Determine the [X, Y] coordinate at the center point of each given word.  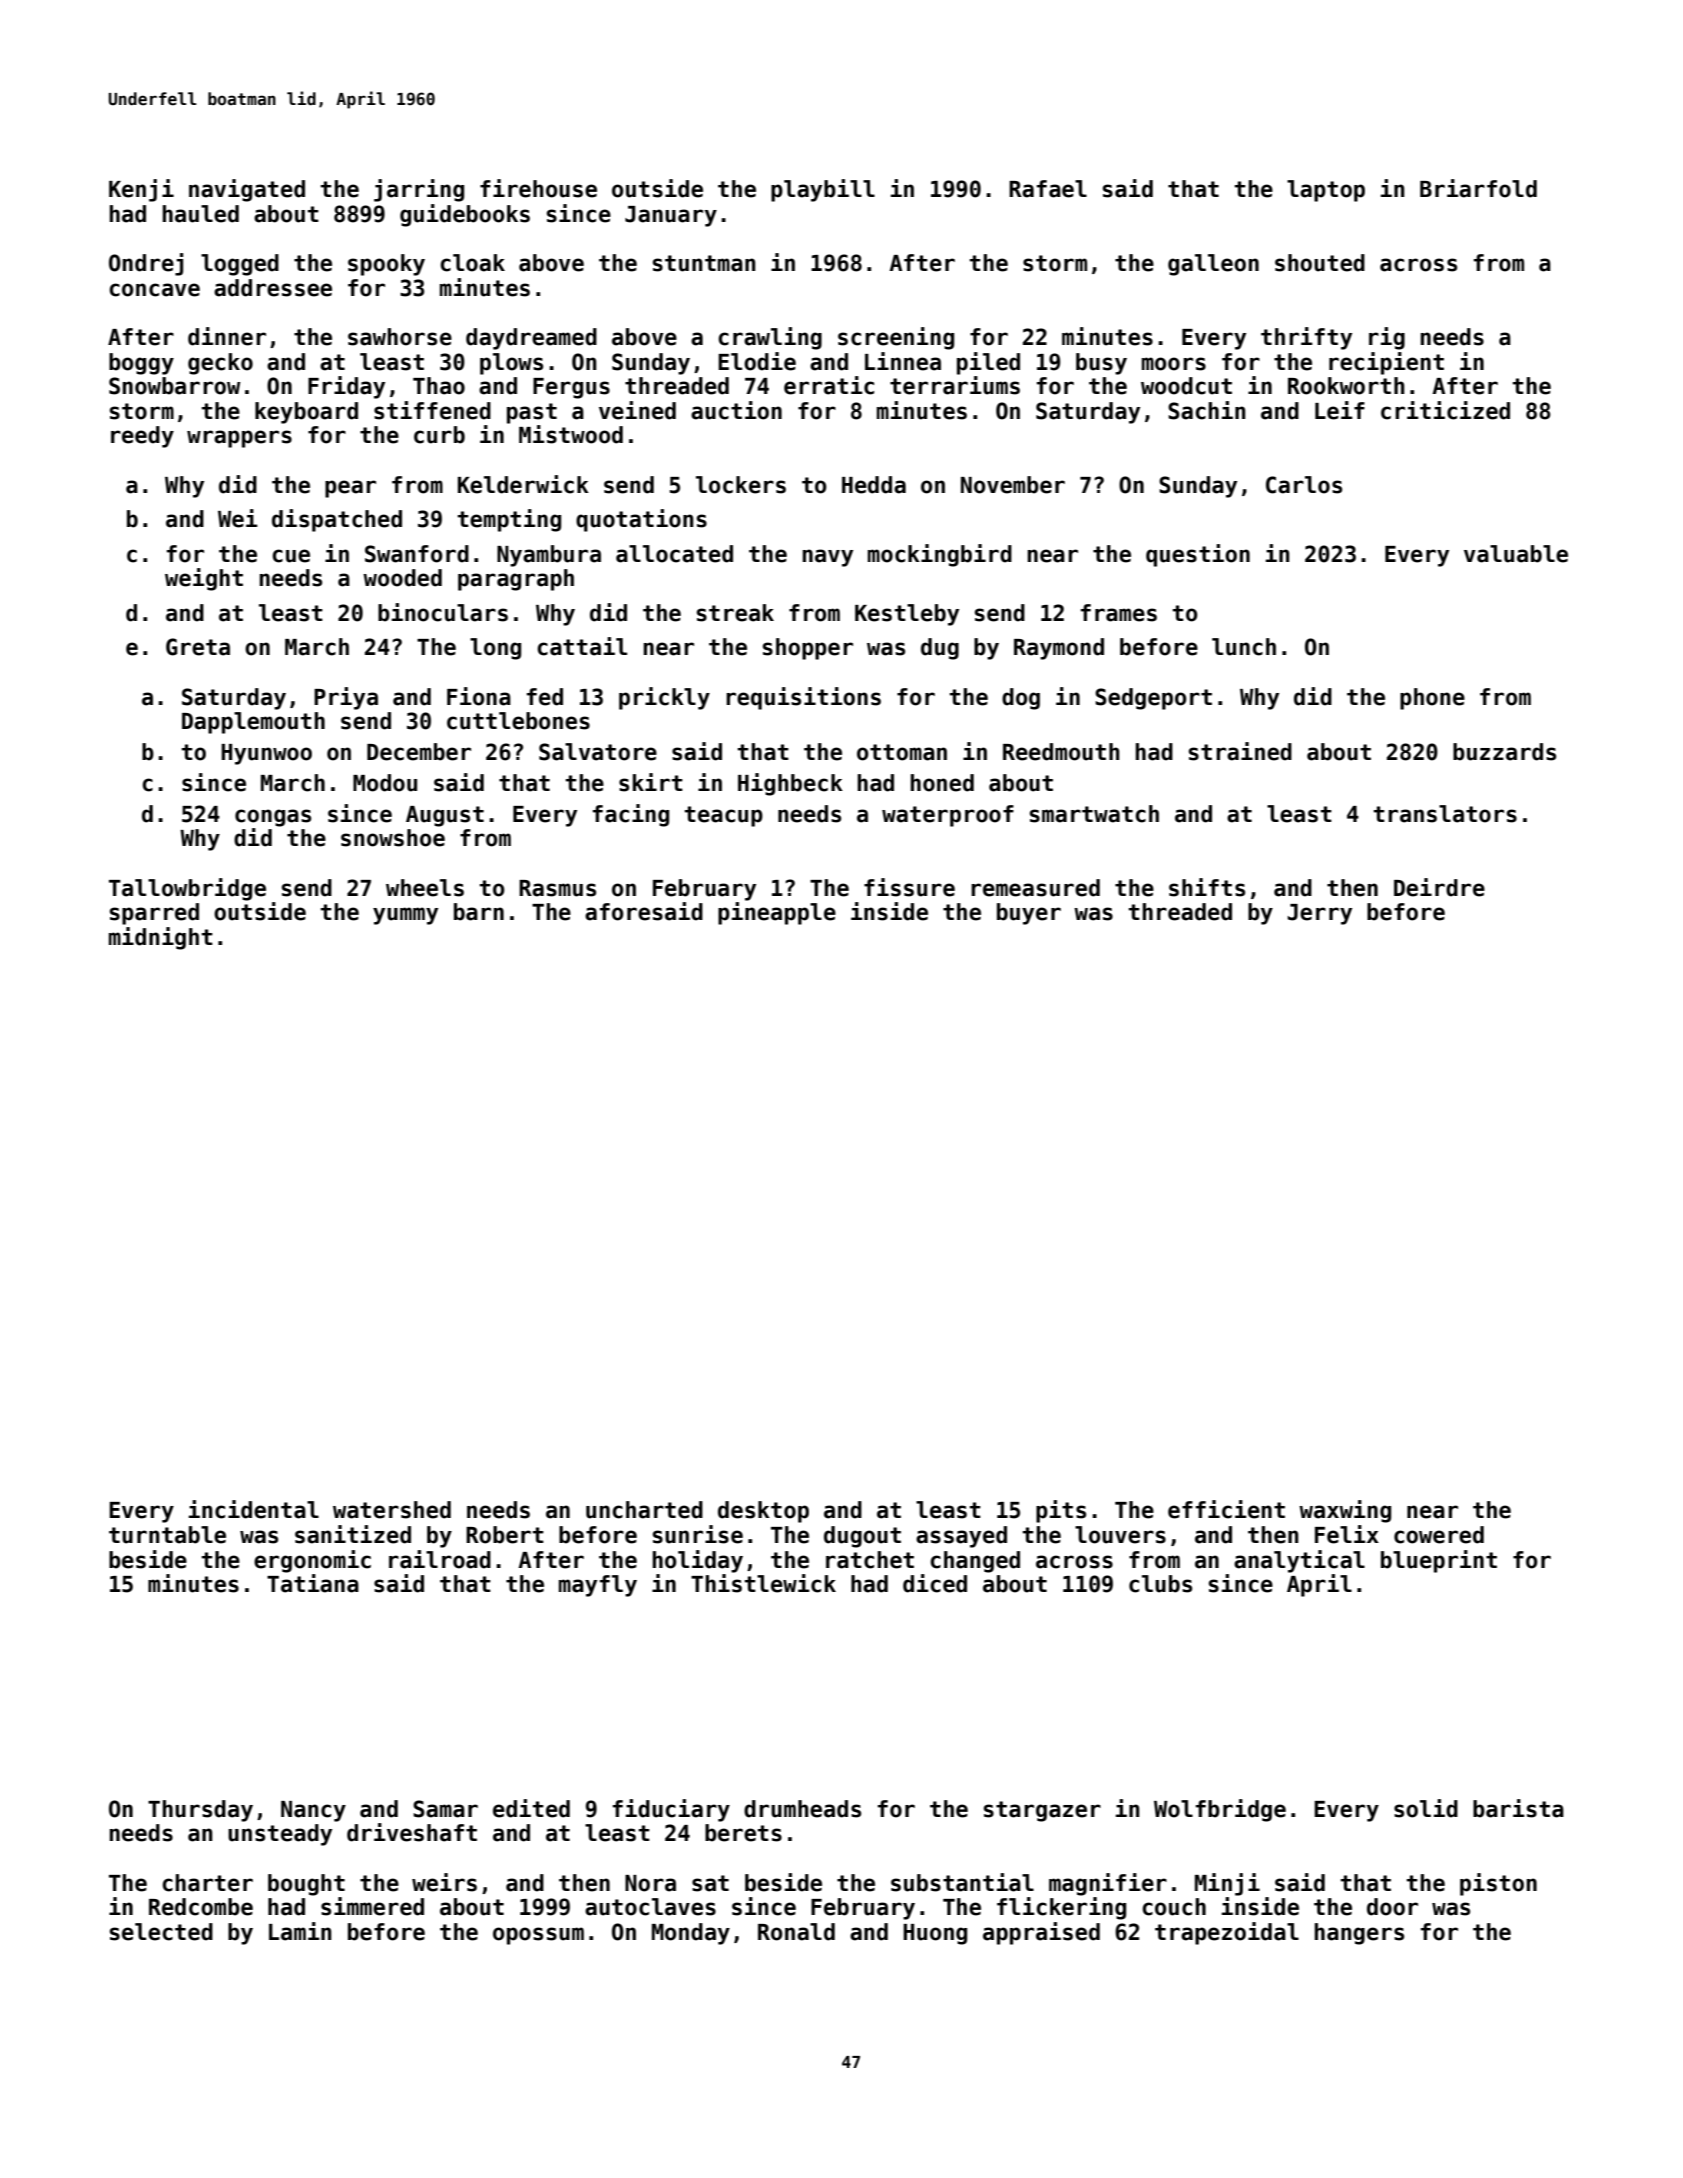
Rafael [1048, 189]
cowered [1439, 1535]
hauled [201, 214]
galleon [1213, 265]
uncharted [644, 1510]
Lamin [300, 1931]
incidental [254, 1509]
